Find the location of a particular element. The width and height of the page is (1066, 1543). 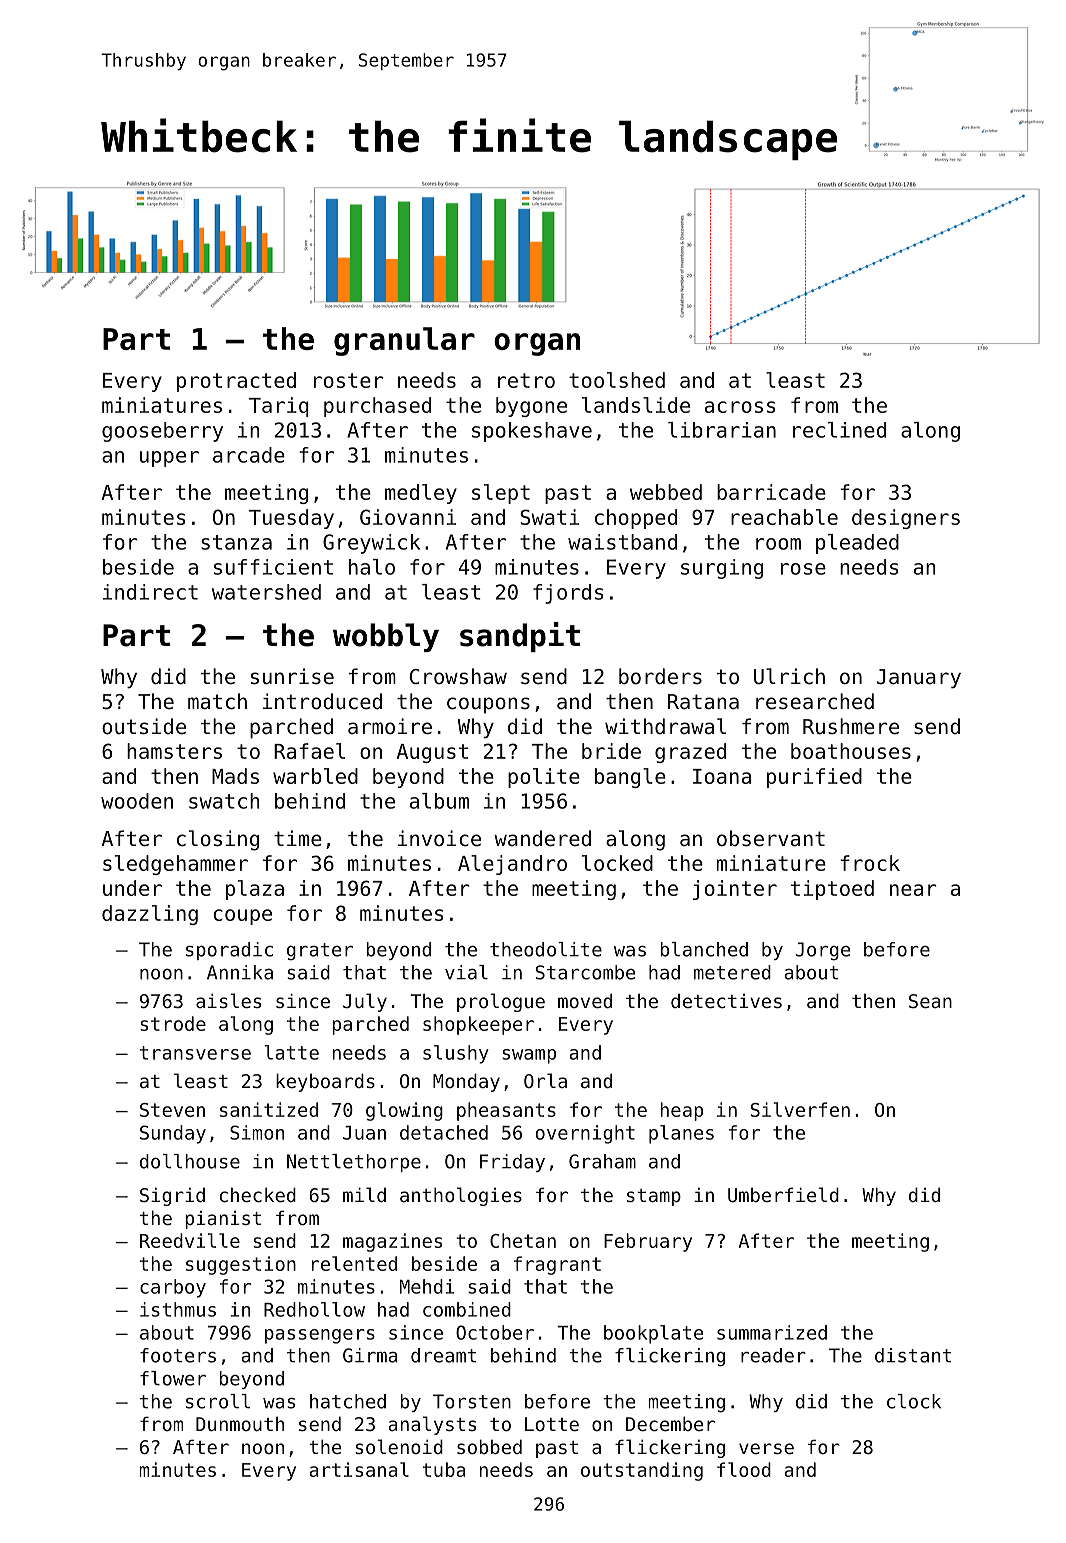

Dunmouth is located at coordinates (240, 1423).
